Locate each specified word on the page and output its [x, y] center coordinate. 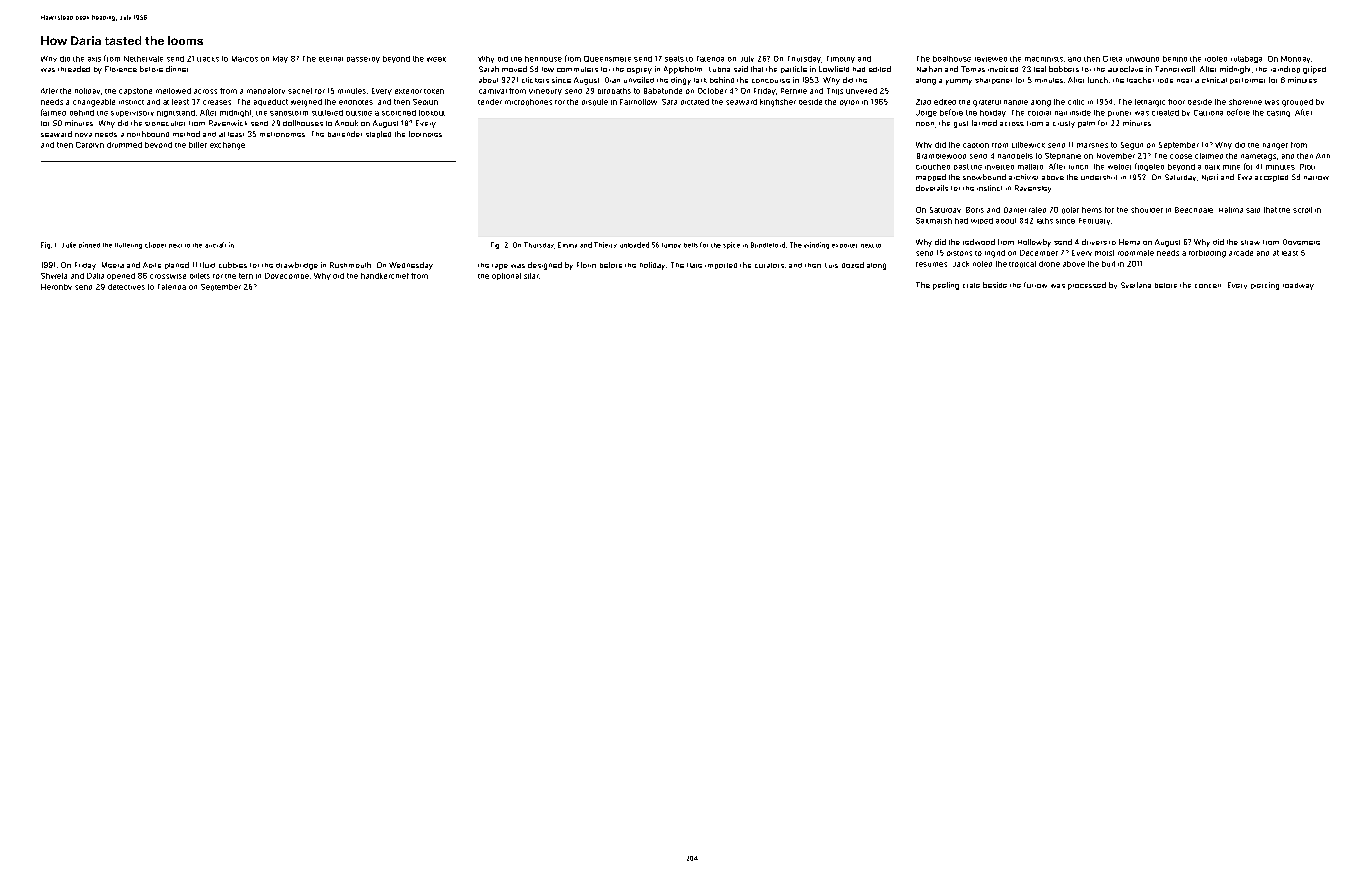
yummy [959, 82]
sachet [300, 91]
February [1094, 221]
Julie [69, 245]
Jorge [926, 113]
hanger [1275, 146]
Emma [567, 245]
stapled [378, 134]
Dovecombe [287, 276]
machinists [1044, 59]
